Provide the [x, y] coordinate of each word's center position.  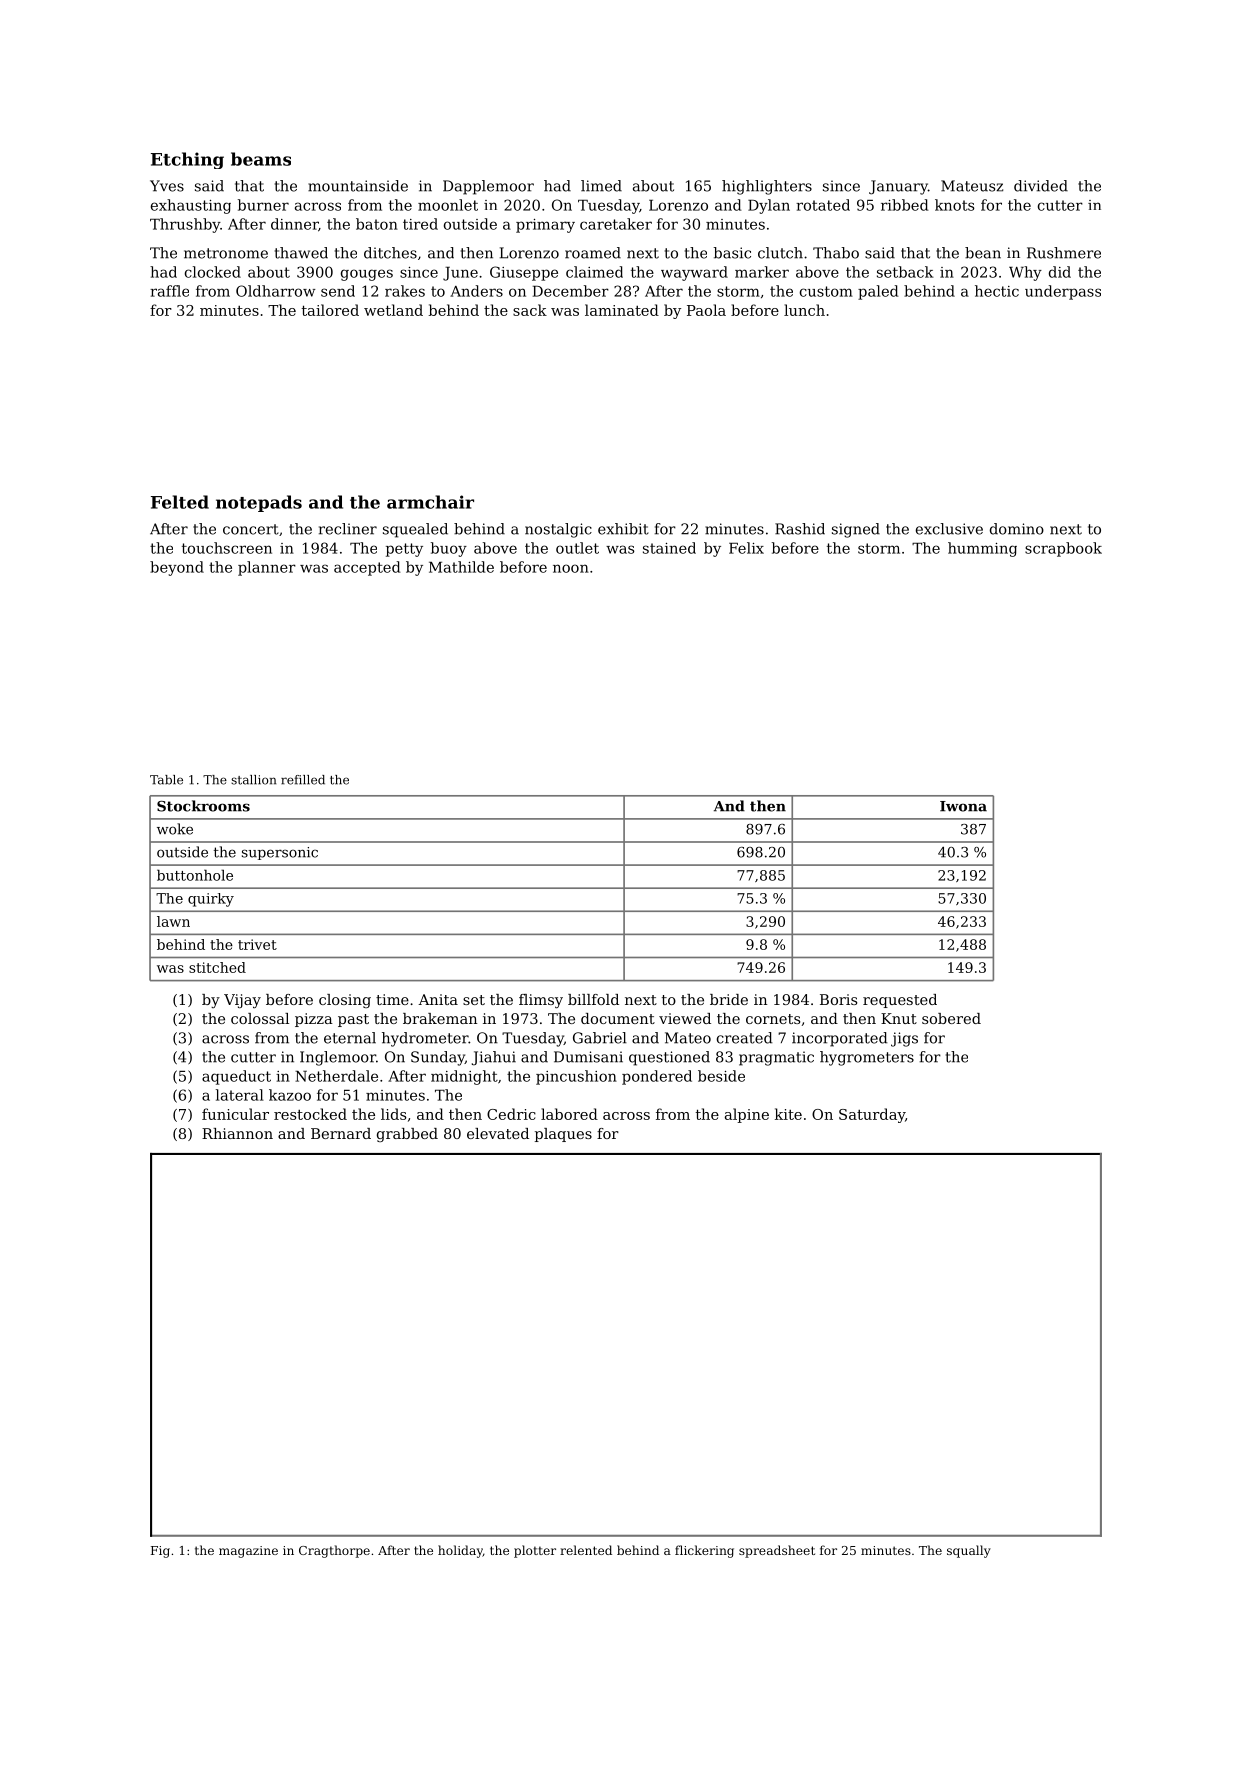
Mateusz [972, 186]
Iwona [963, 806]
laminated [622, 310]
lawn [173, 921]
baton [377, 224]
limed [601, 186]
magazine [248, 1552]
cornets [773, 1019]
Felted [180, 502]
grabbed [407, 1135]
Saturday [872, 1115]
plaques [563, 1135]
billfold [593, 999]
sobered [951, 1018]
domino [1017, 529]
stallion [253, 780]
